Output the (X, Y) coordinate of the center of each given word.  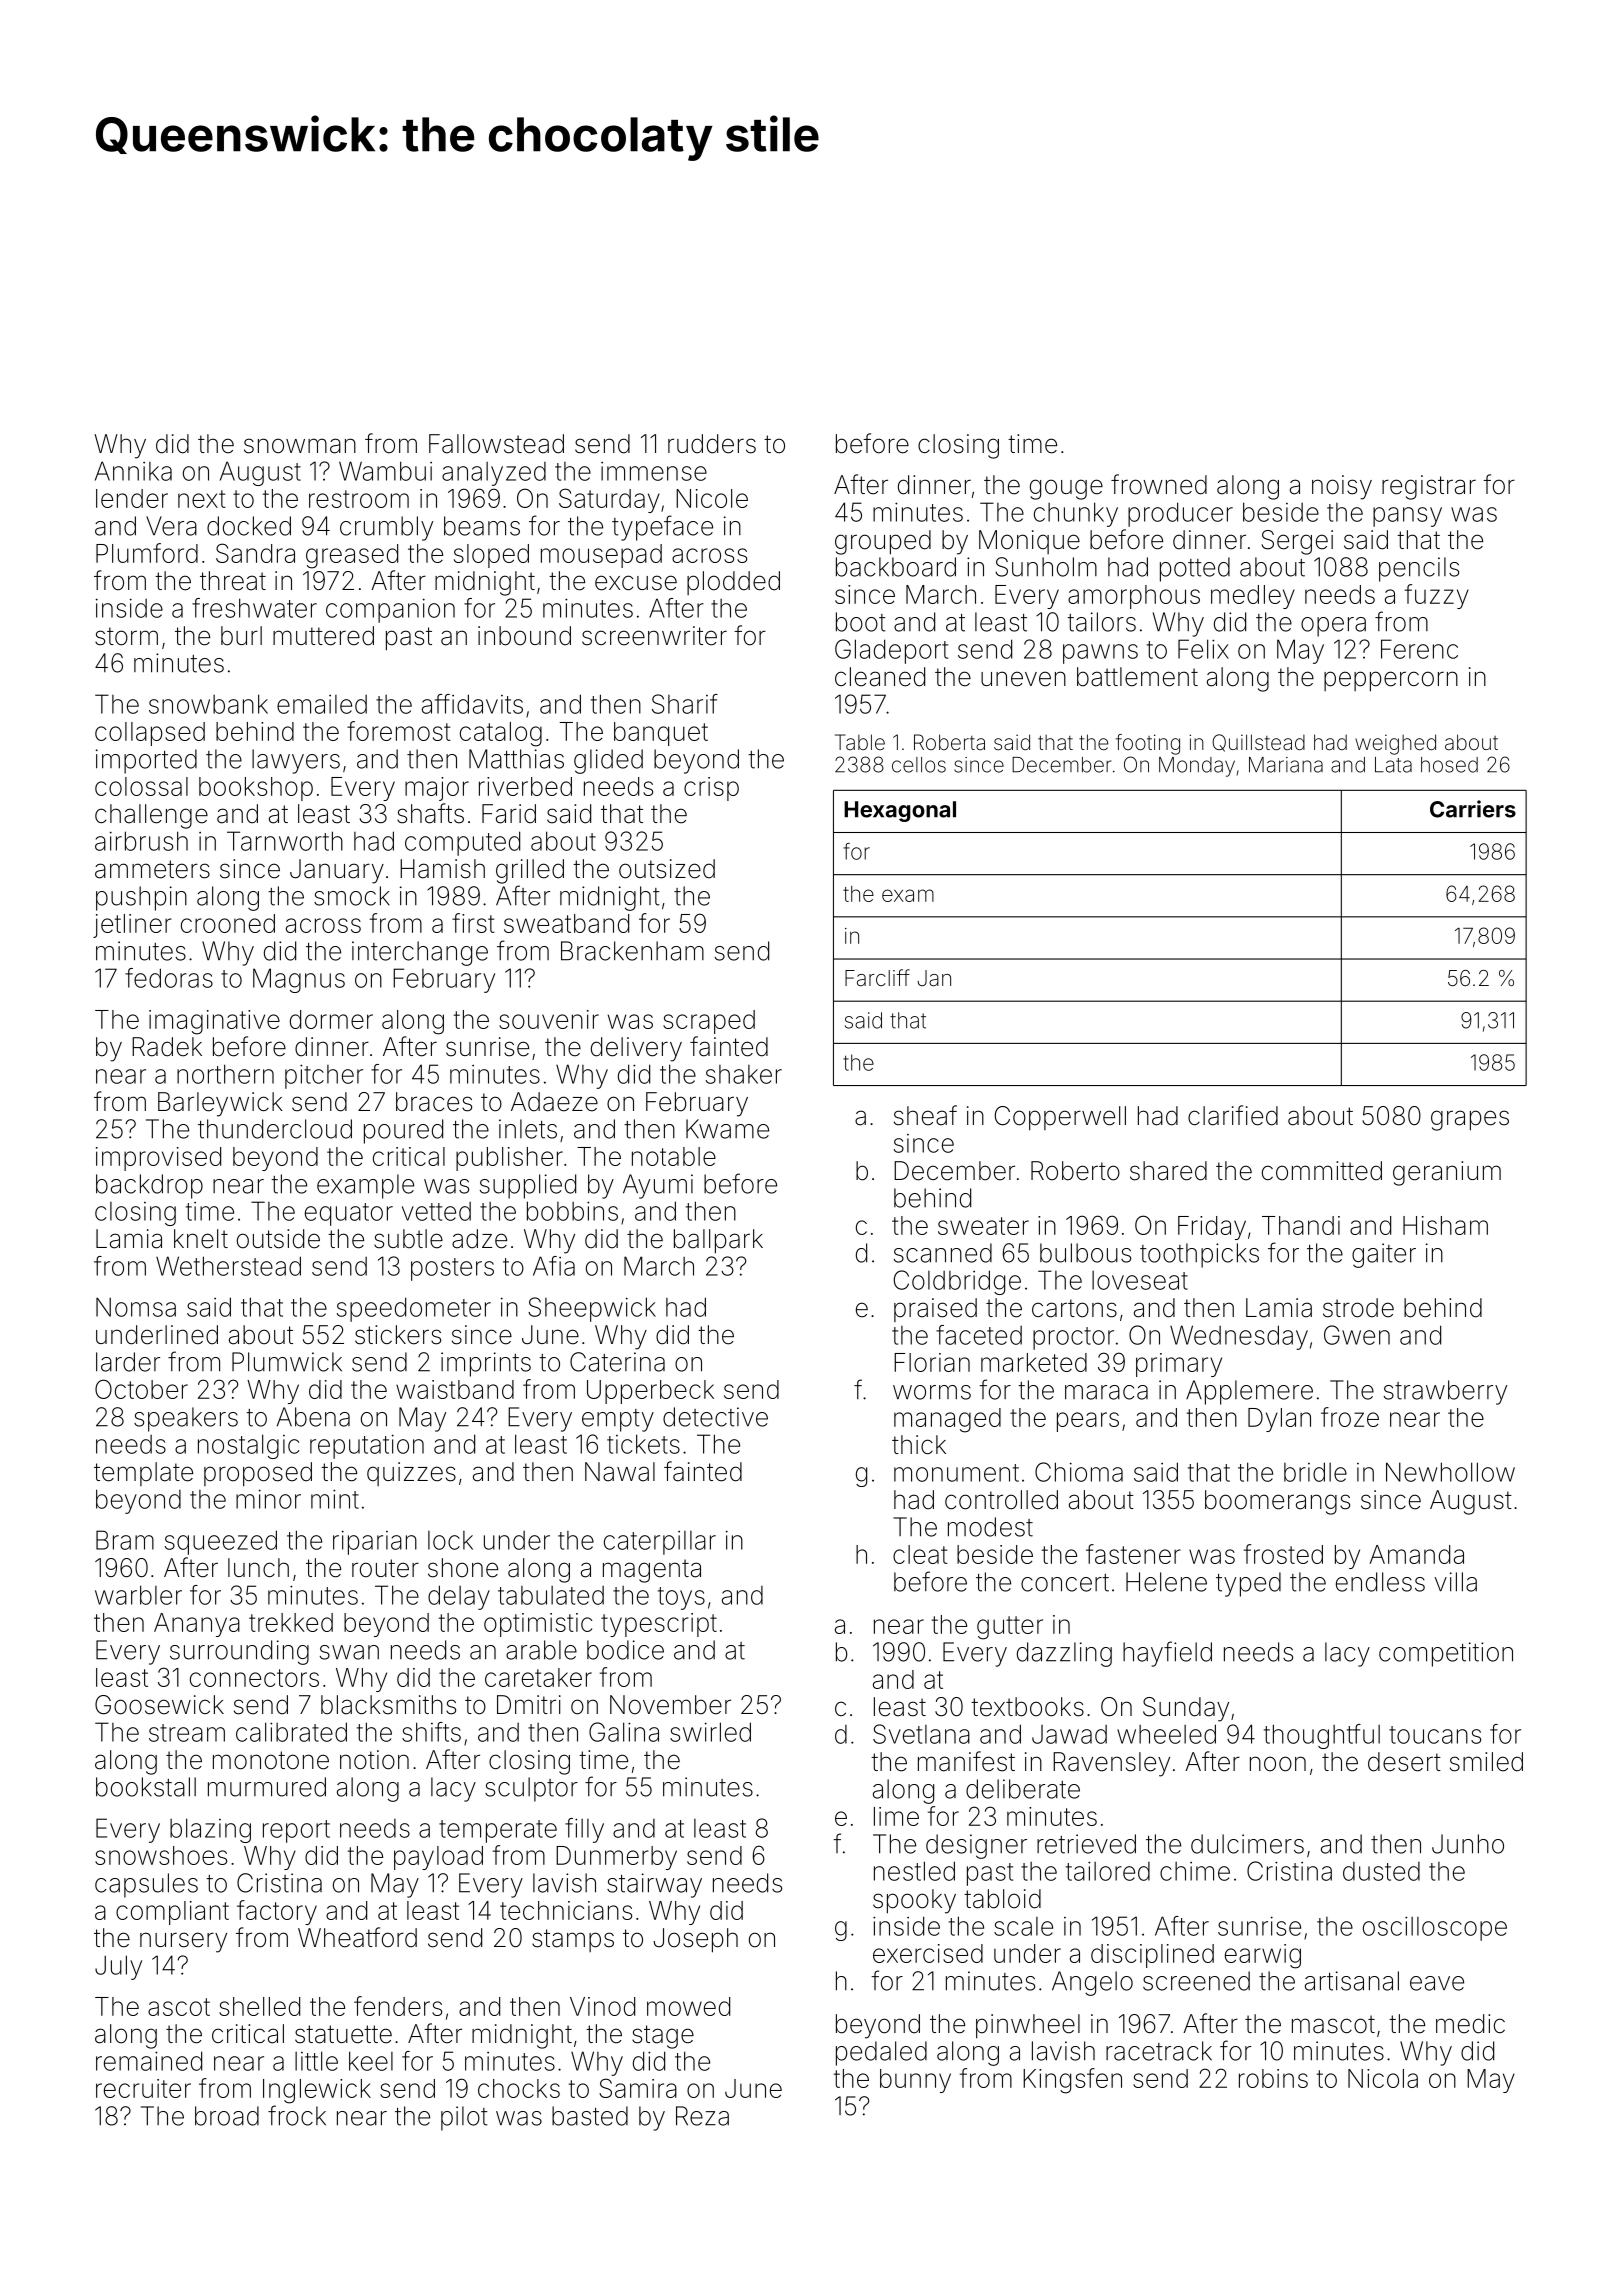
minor (268, 1499)
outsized (667, 869)
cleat (920, 1554)
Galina (624, 1732)
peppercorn (1391, 681)
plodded (733, 583)
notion (374, 1760)
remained (149, 2061)
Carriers (1473, 809)
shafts (430, 813)
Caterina (617, 1362)
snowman (300, 446)
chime (1195, 1871)
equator (349, 1214)
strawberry (1445, 1392)
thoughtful (1322, 1736)
